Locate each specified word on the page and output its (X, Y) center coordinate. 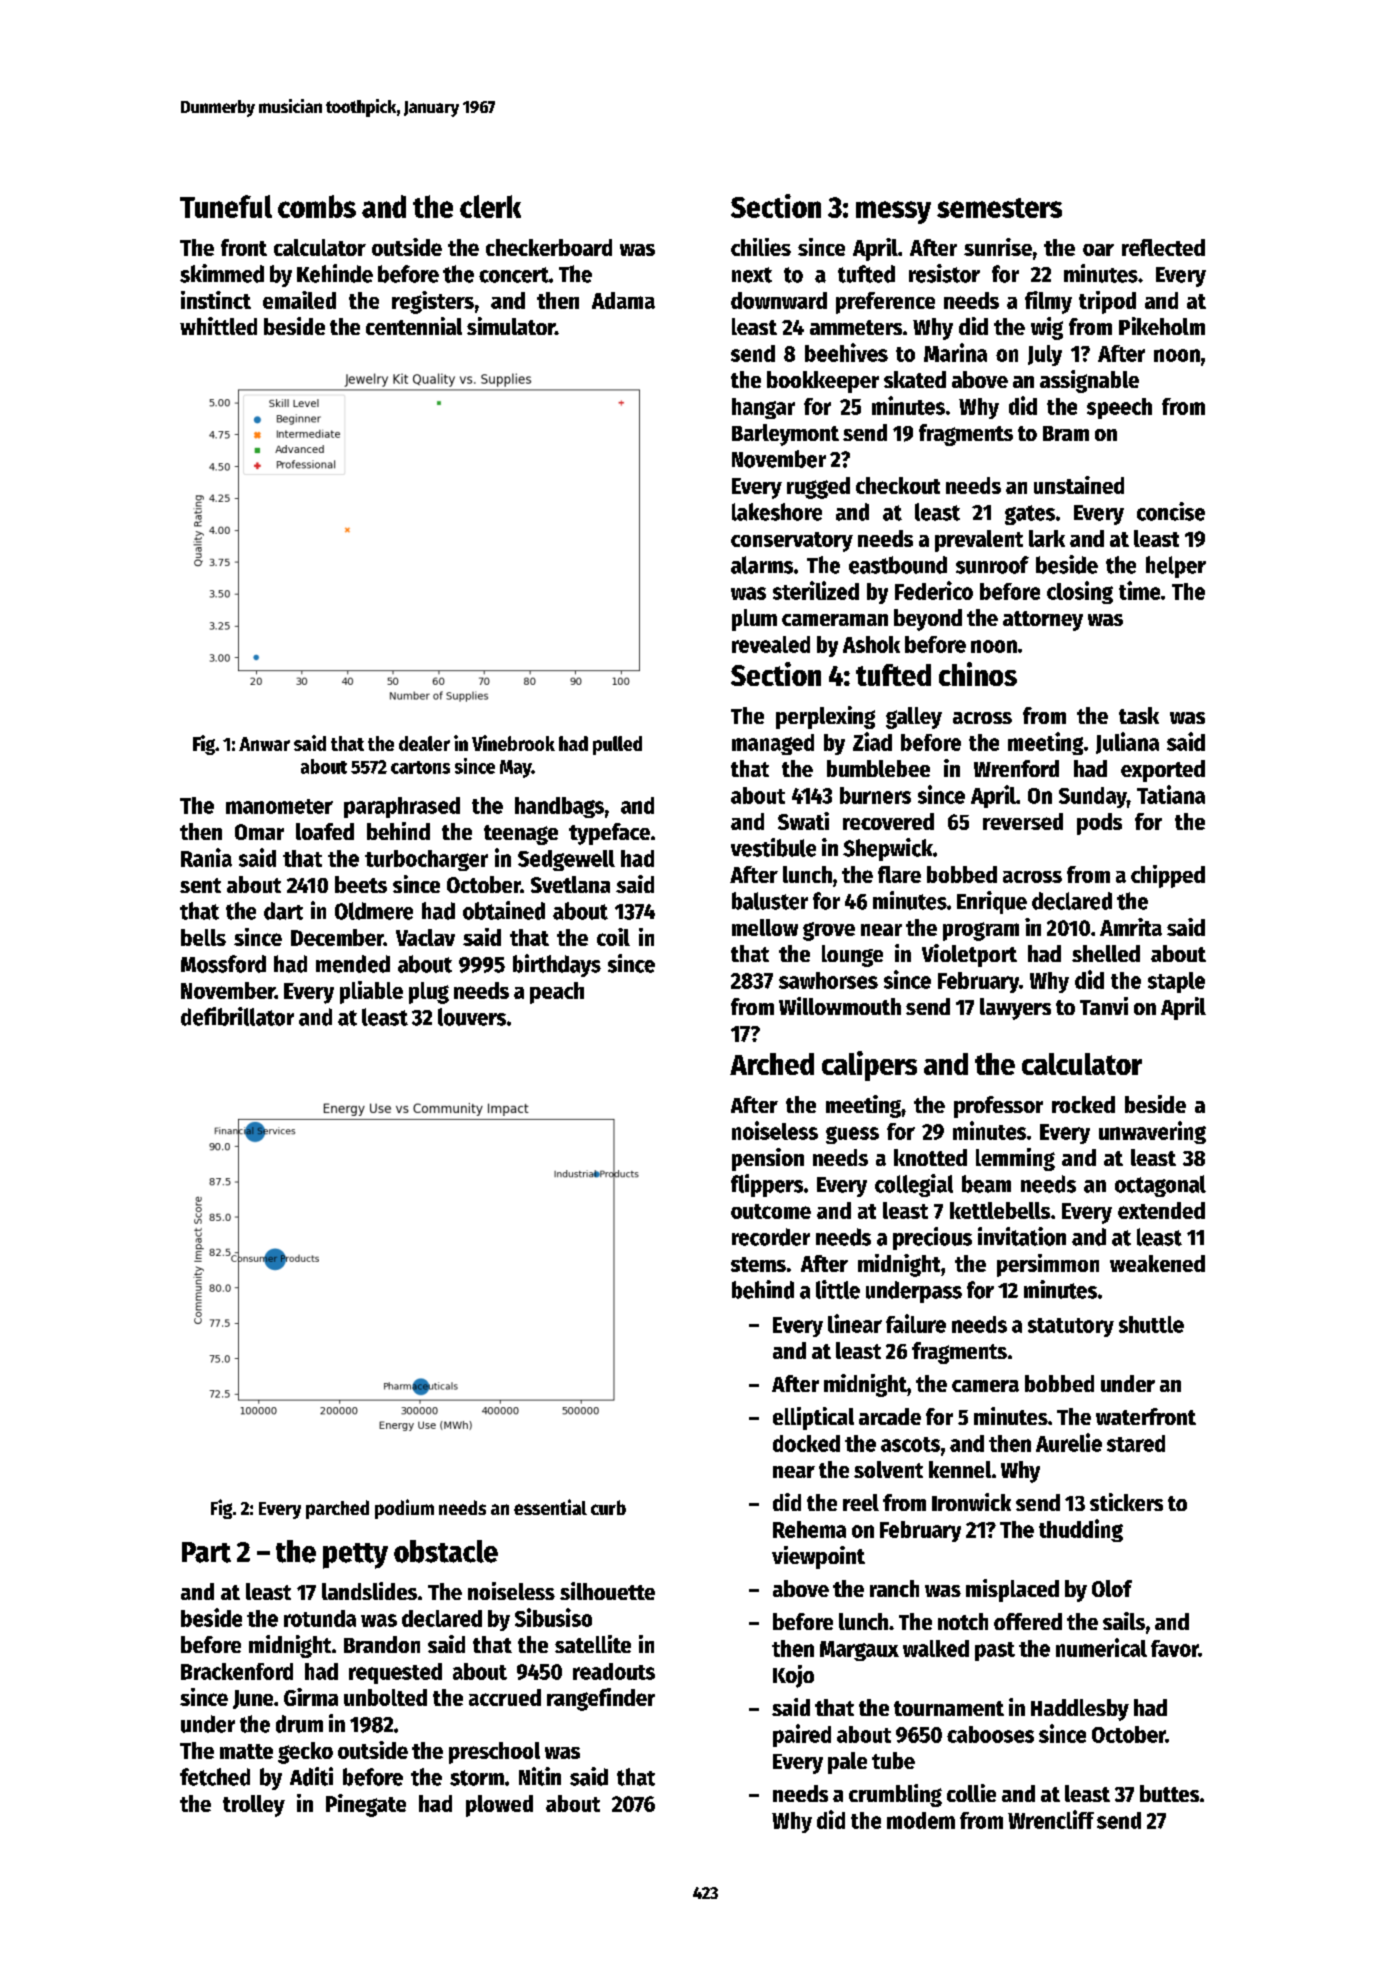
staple (1176, 982)
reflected (1163, 247)
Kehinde (335, 273)
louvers (472, 1017)
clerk (490, 206)
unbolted (385, 1697)
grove (829, 931)
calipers (869, 1066)
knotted (930, 1157)
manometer (279, 806)
